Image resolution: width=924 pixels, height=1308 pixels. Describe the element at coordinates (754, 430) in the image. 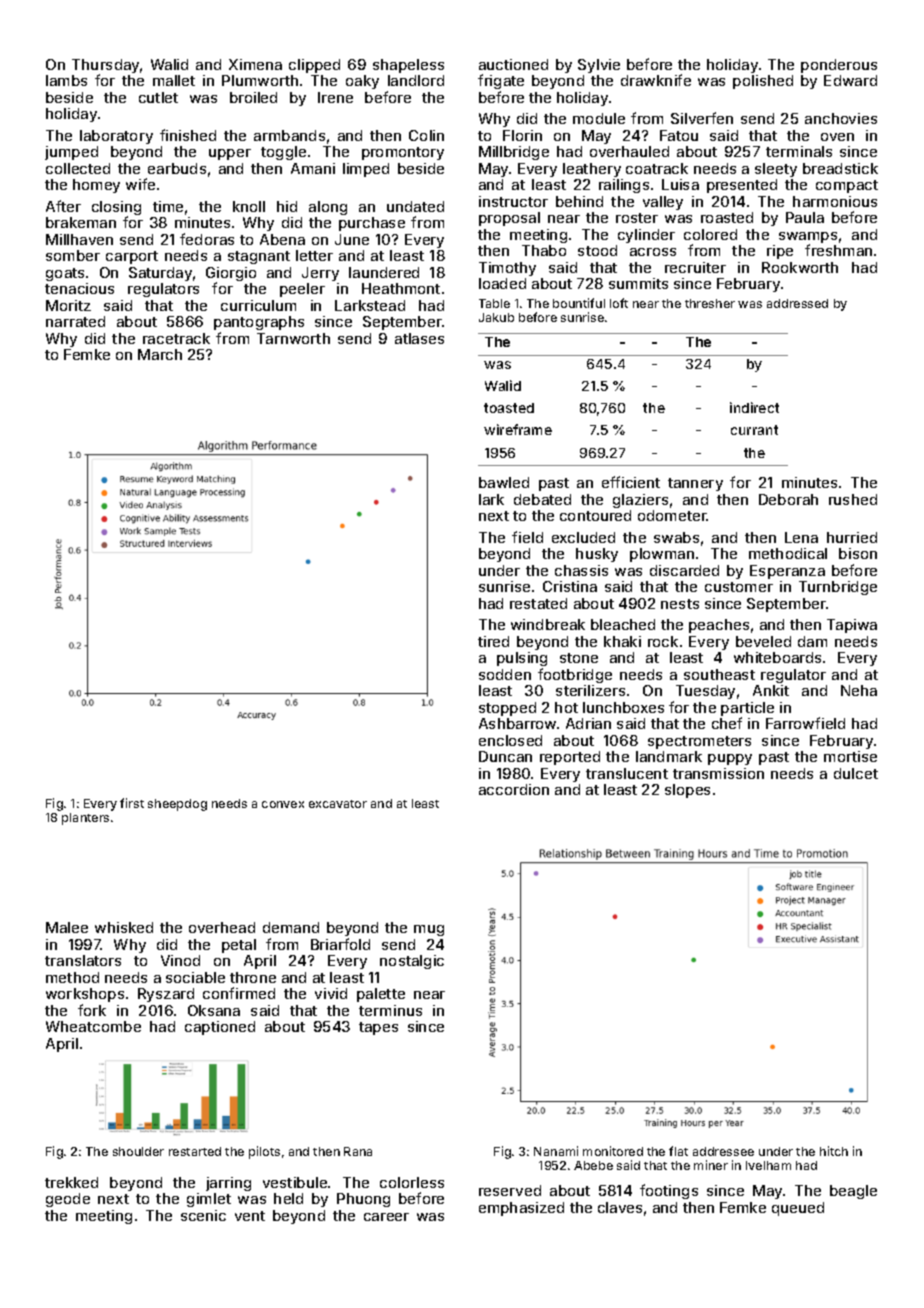

I see `currant` at that location.
